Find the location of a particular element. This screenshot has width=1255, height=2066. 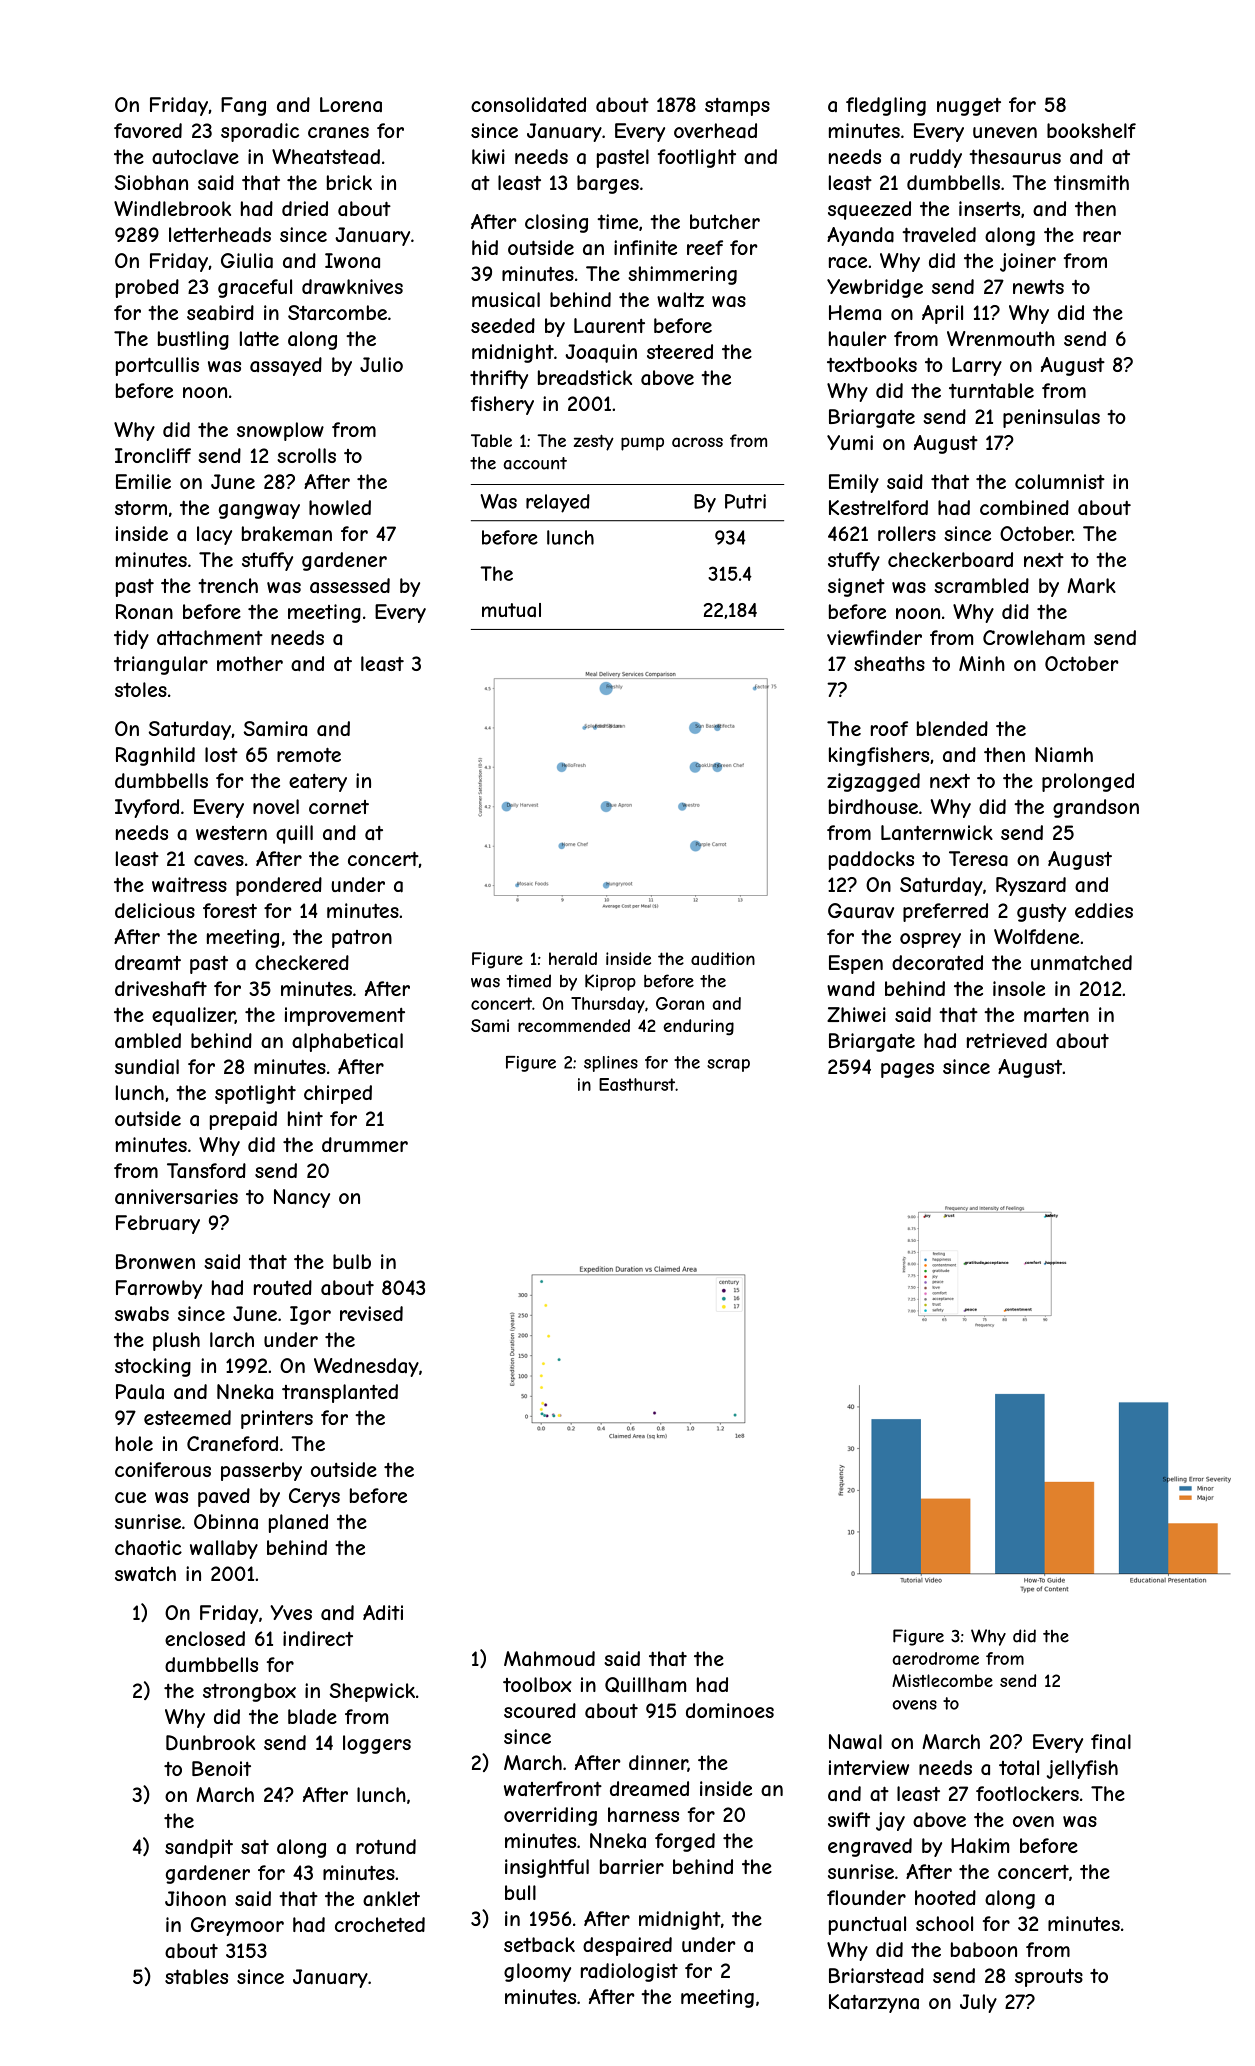

consolidated is located at coordinates (528, 104).
